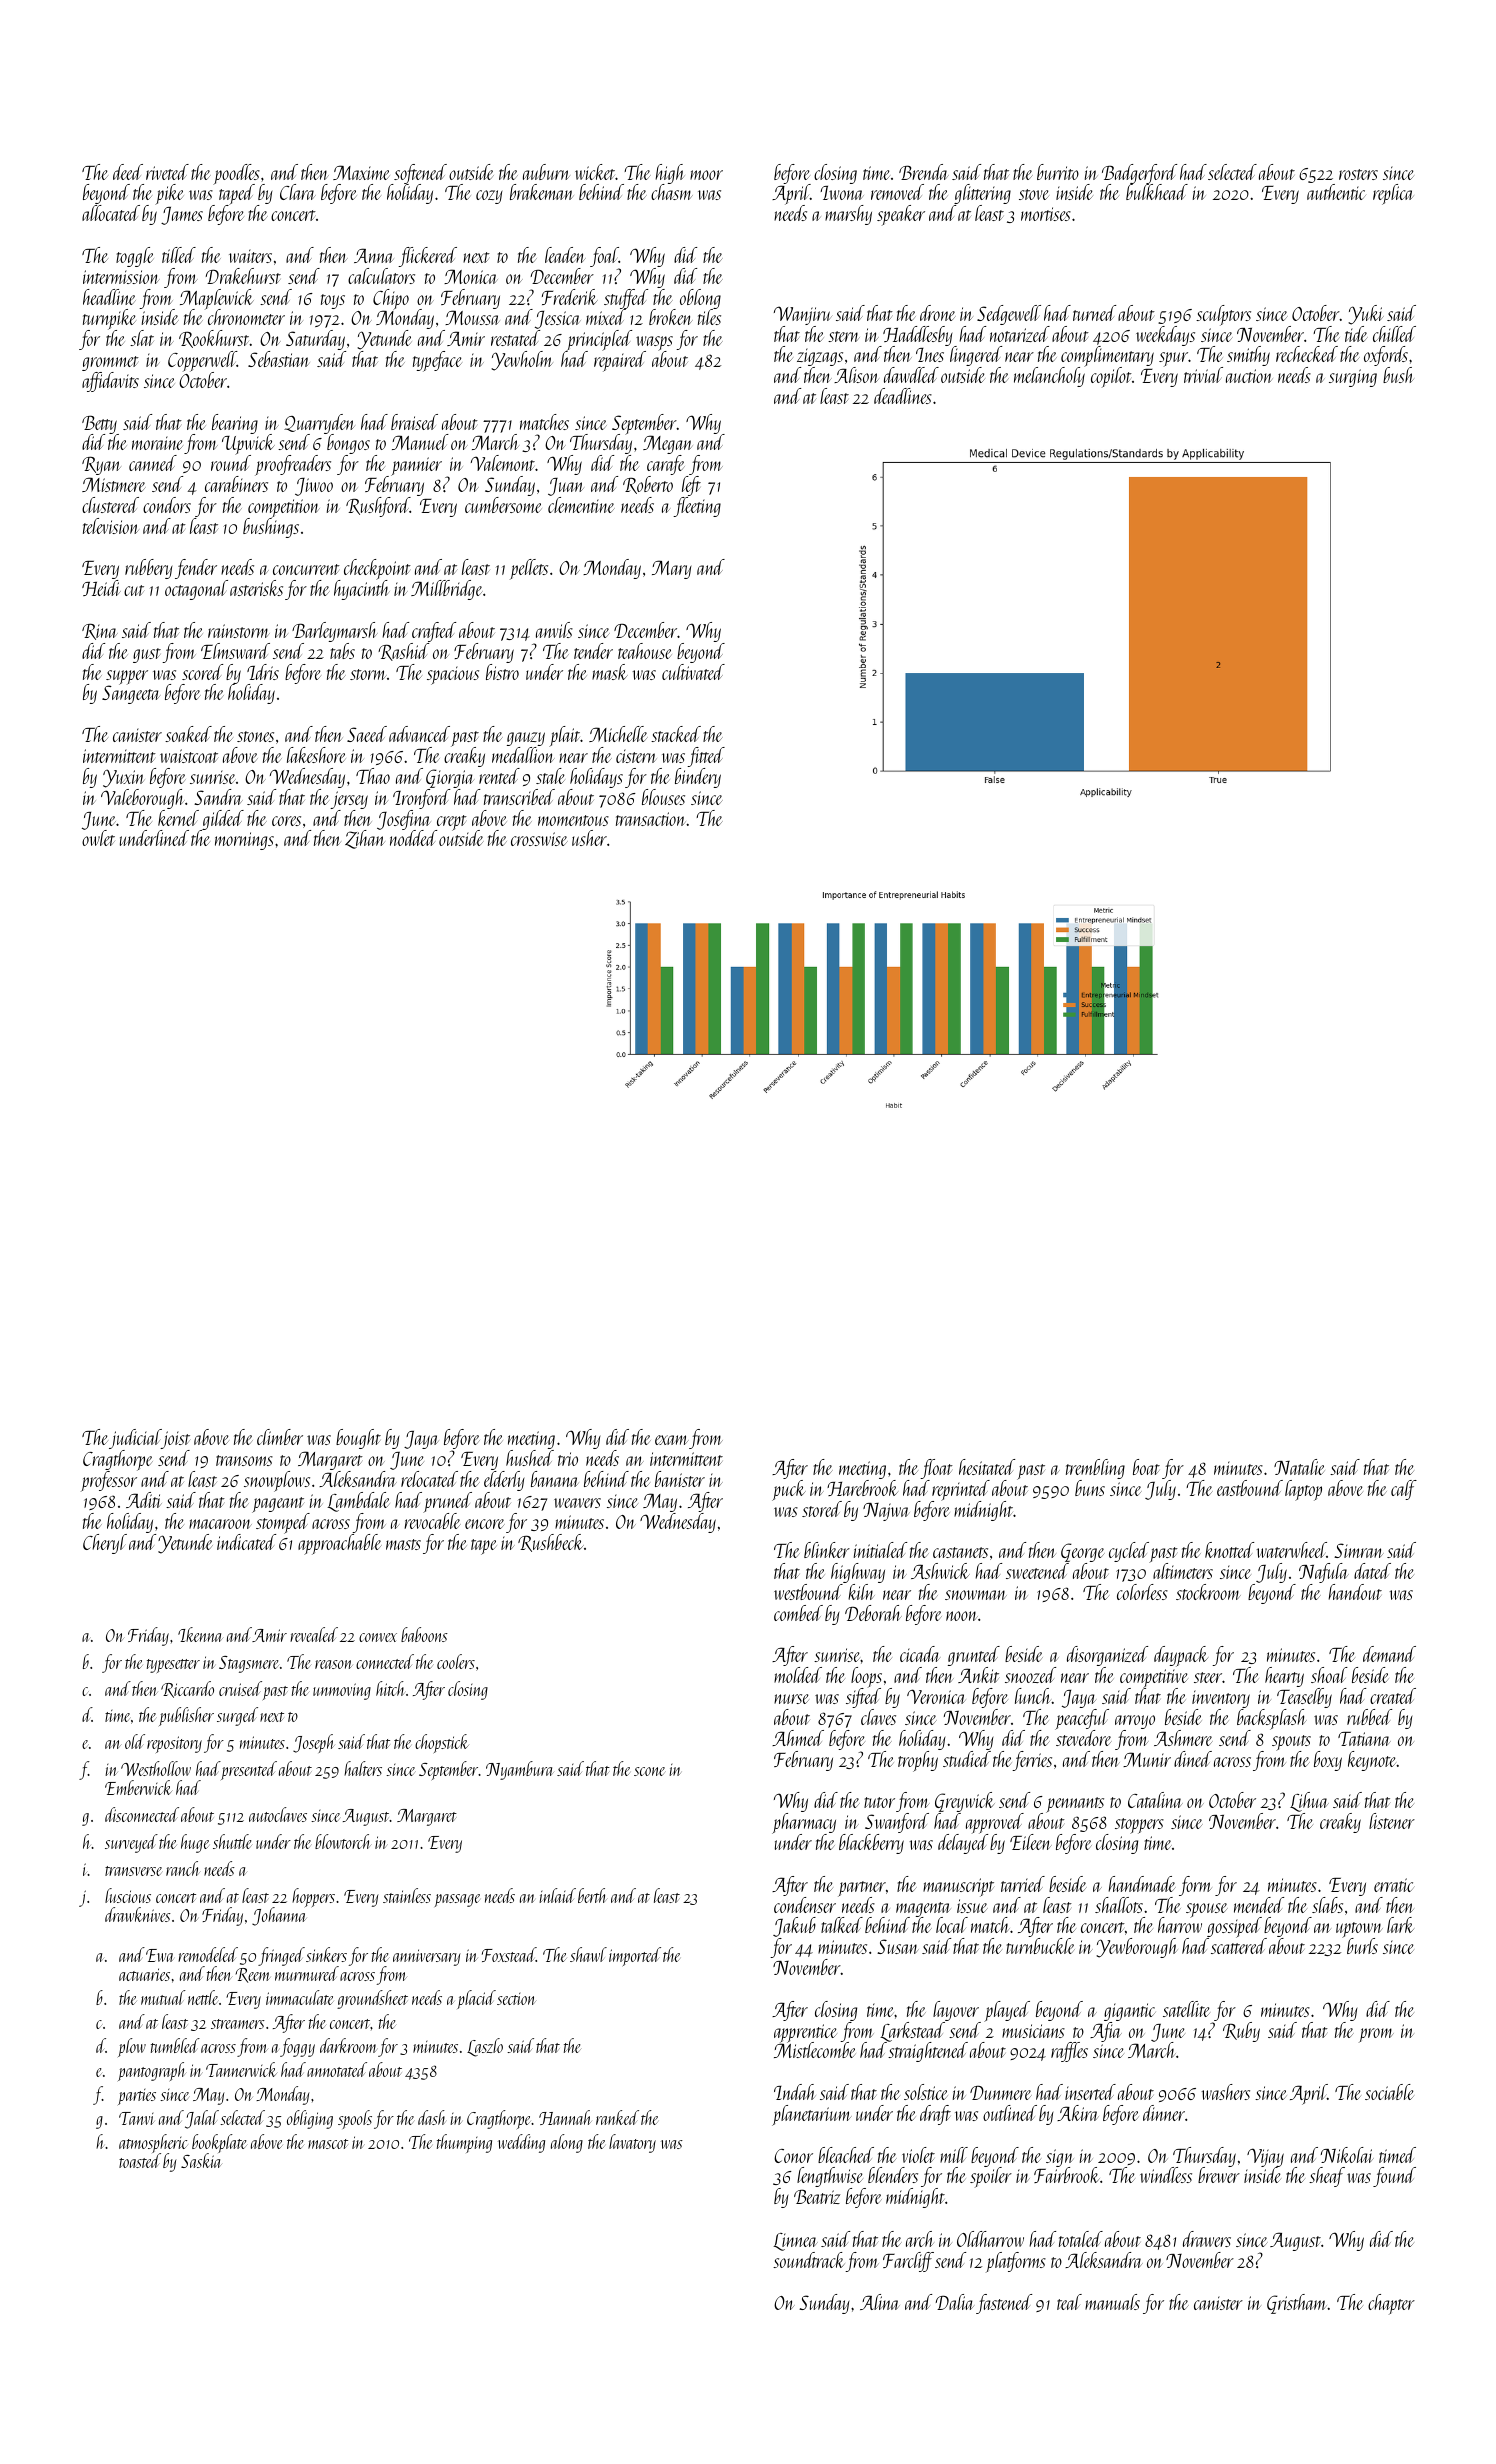 The height and width of the page is (2464, 1496). What do you see at coordinates (1355, 1592) in the page?
I see `handout` at bounding box center [1355, 1592].
